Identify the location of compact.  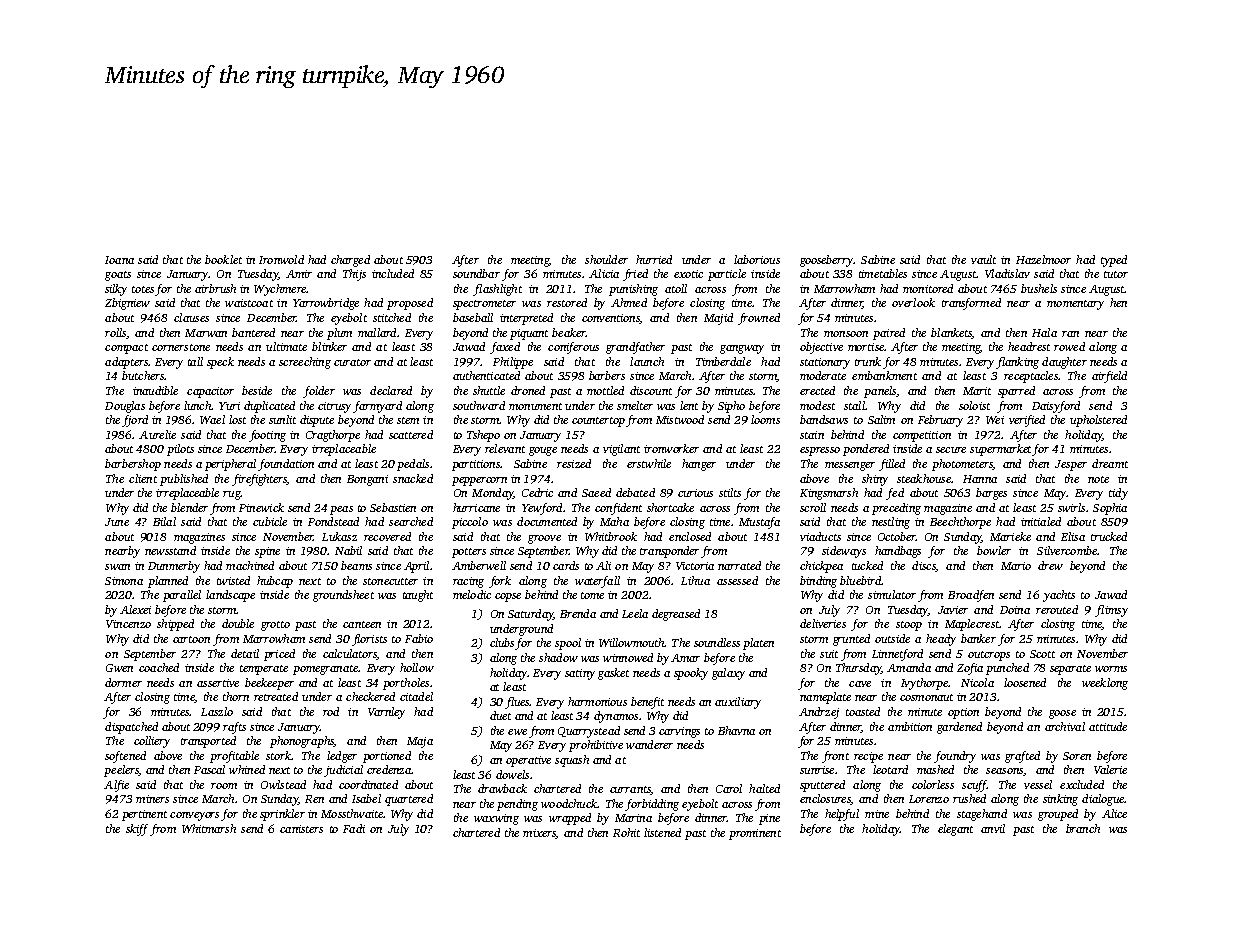
(126, 349).
